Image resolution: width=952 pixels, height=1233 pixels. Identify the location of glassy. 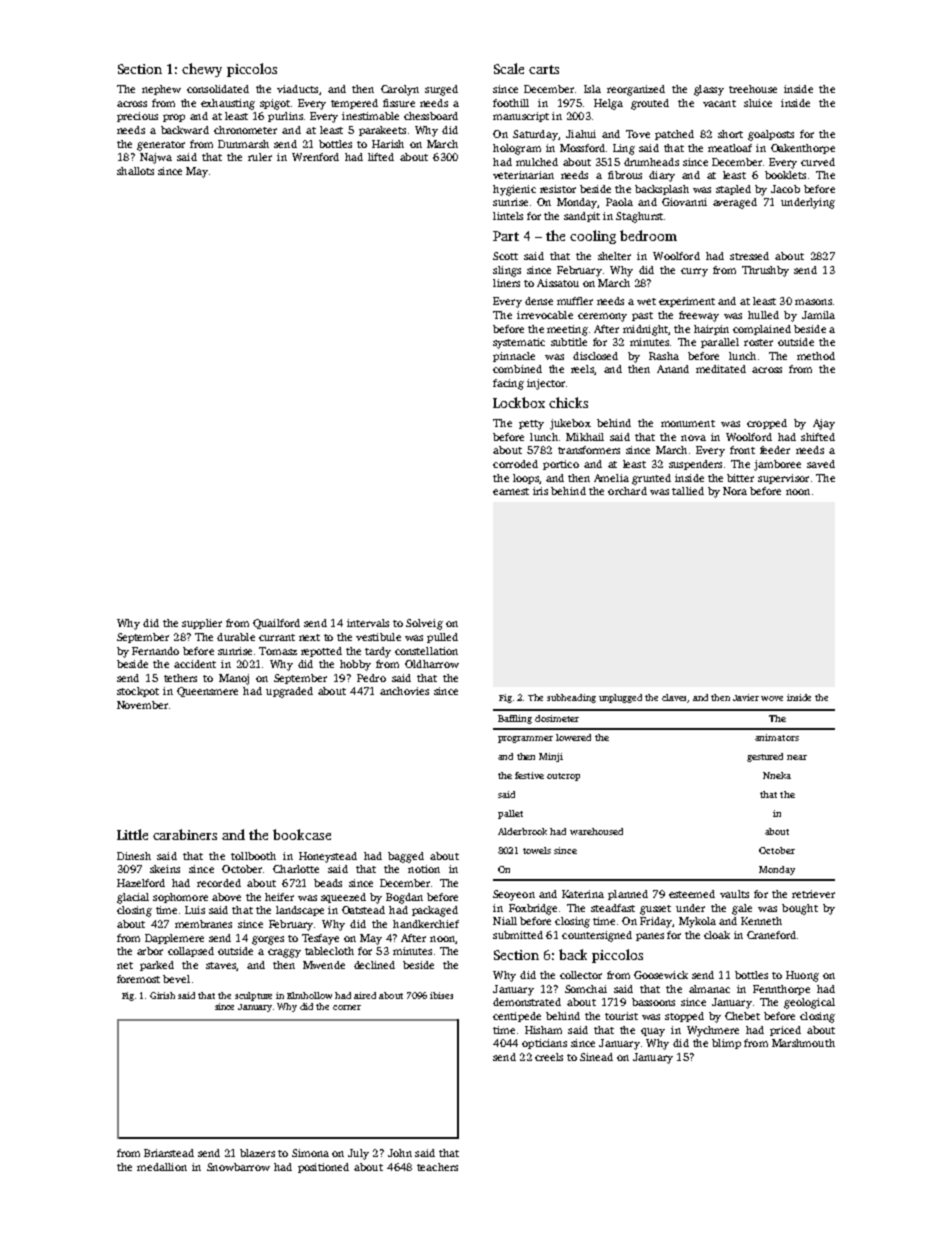
(709, 90).
